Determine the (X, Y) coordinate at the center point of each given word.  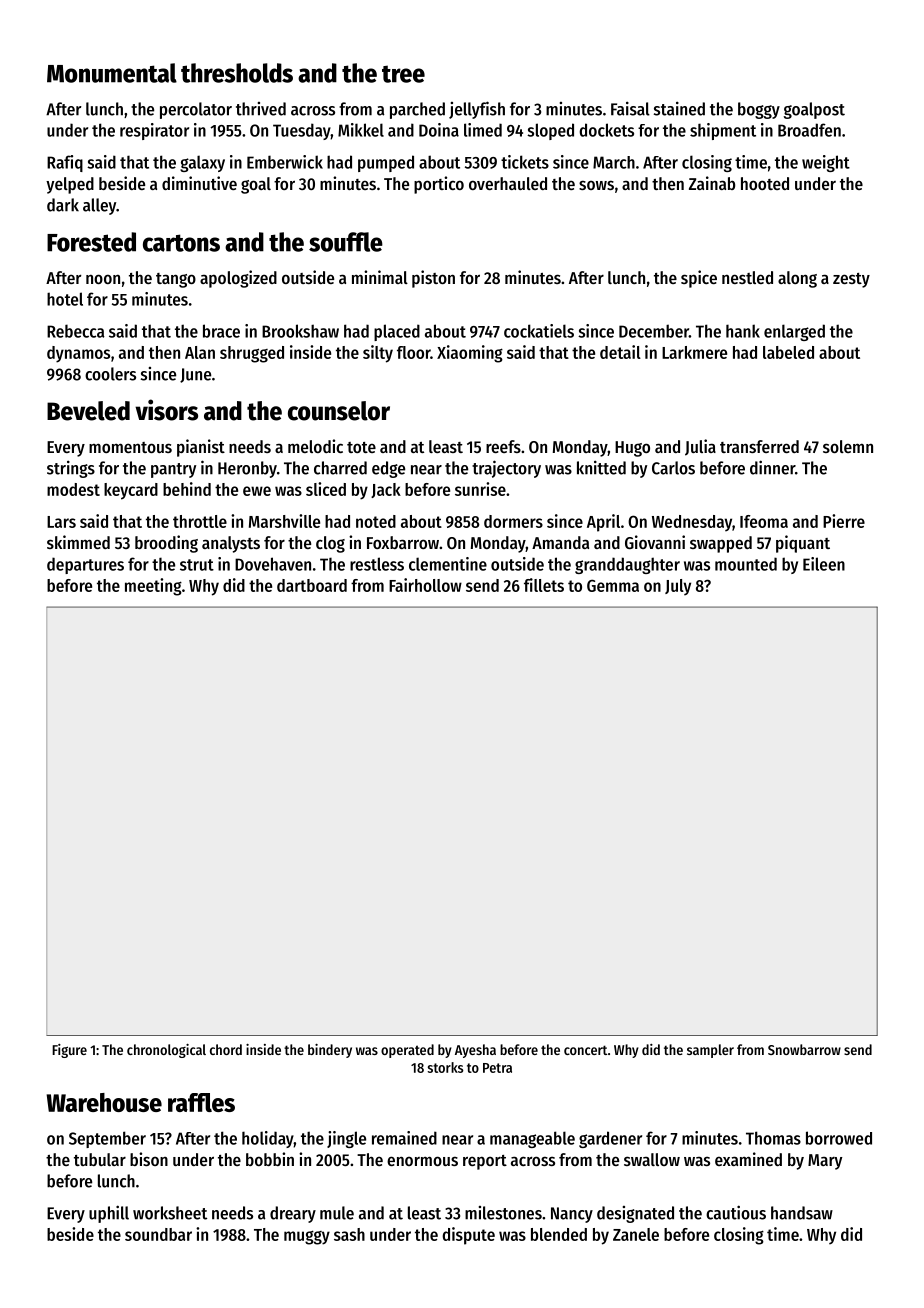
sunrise (480, 489)
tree (403, 74)
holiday (268, 1139)
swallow (652, 1159)
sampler (710, 1051)
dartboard (312, 585)
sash (349, 1234)
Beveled (88, 411)
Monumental (112, 73)
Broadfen (809, 130)
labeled (788, 352)
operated (407, 1051)
